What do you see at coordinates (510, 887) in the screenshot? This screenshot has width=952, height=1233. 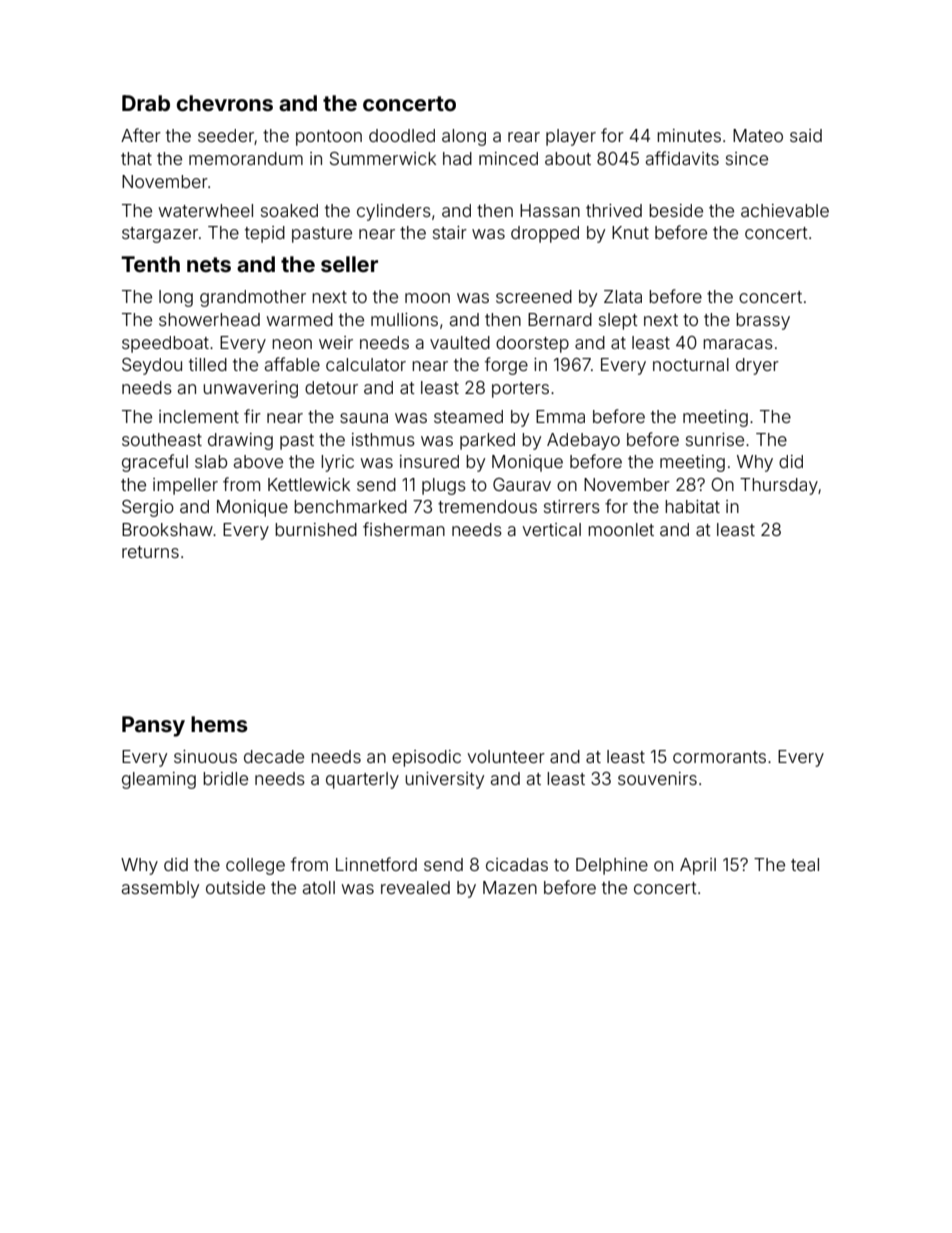 I see `Mazen` at bounding box center [510, 887].
